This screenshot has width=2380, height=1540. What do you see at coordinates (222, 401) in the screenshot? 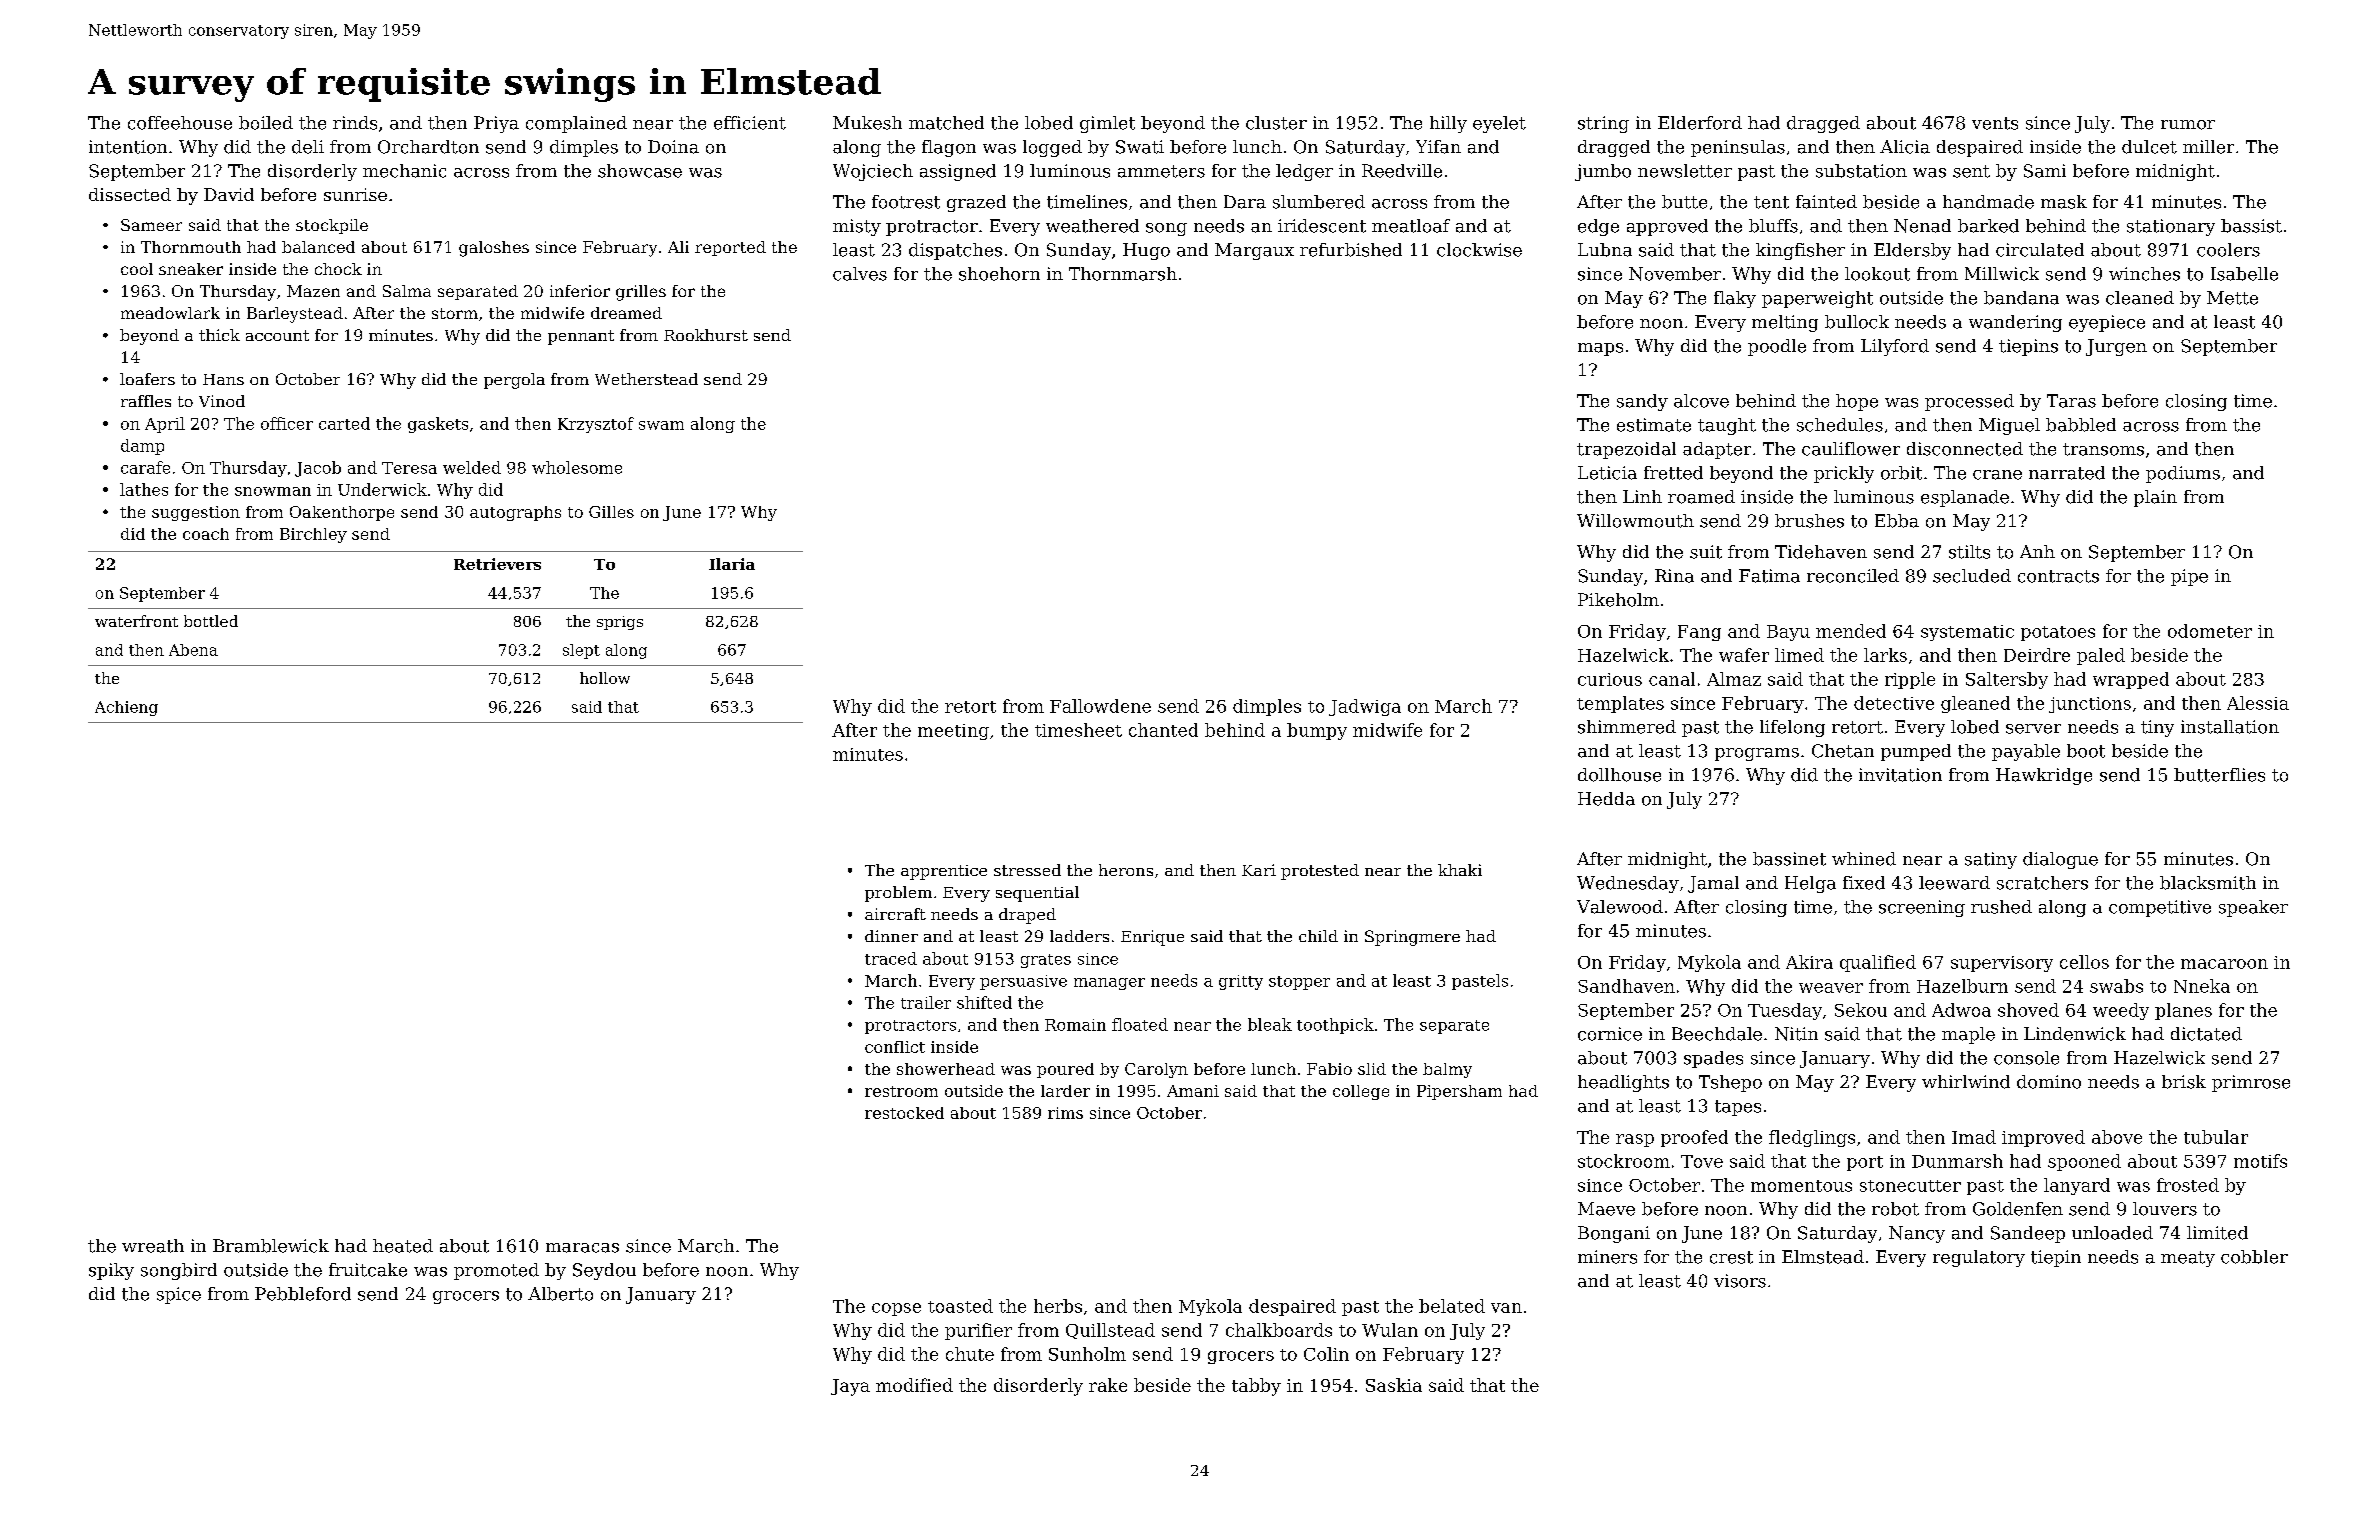
I see `Vinod` at bounding box center [222, 401].
